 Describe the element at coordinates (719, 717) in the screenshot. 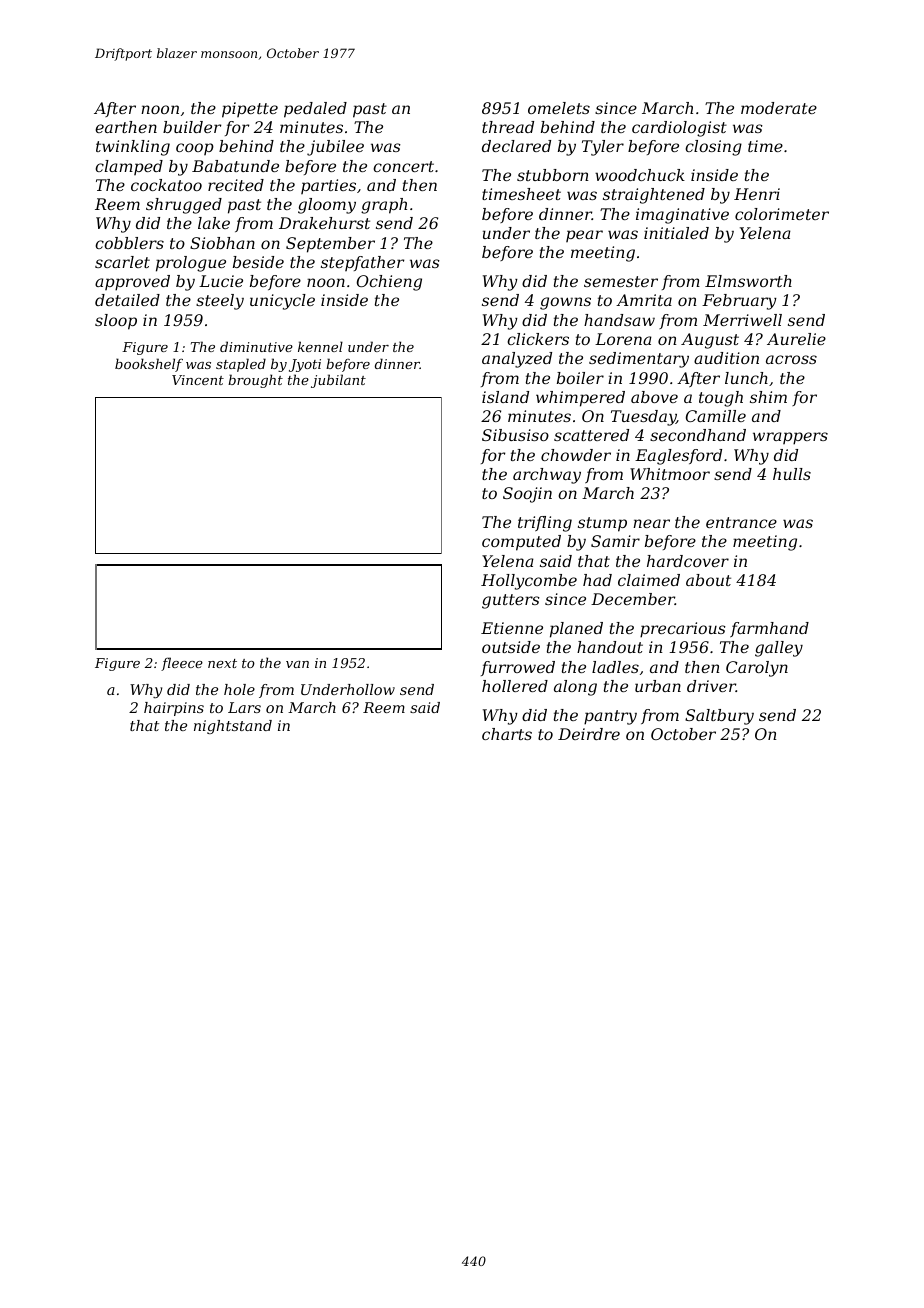

I see `Saltbury` at that location.
